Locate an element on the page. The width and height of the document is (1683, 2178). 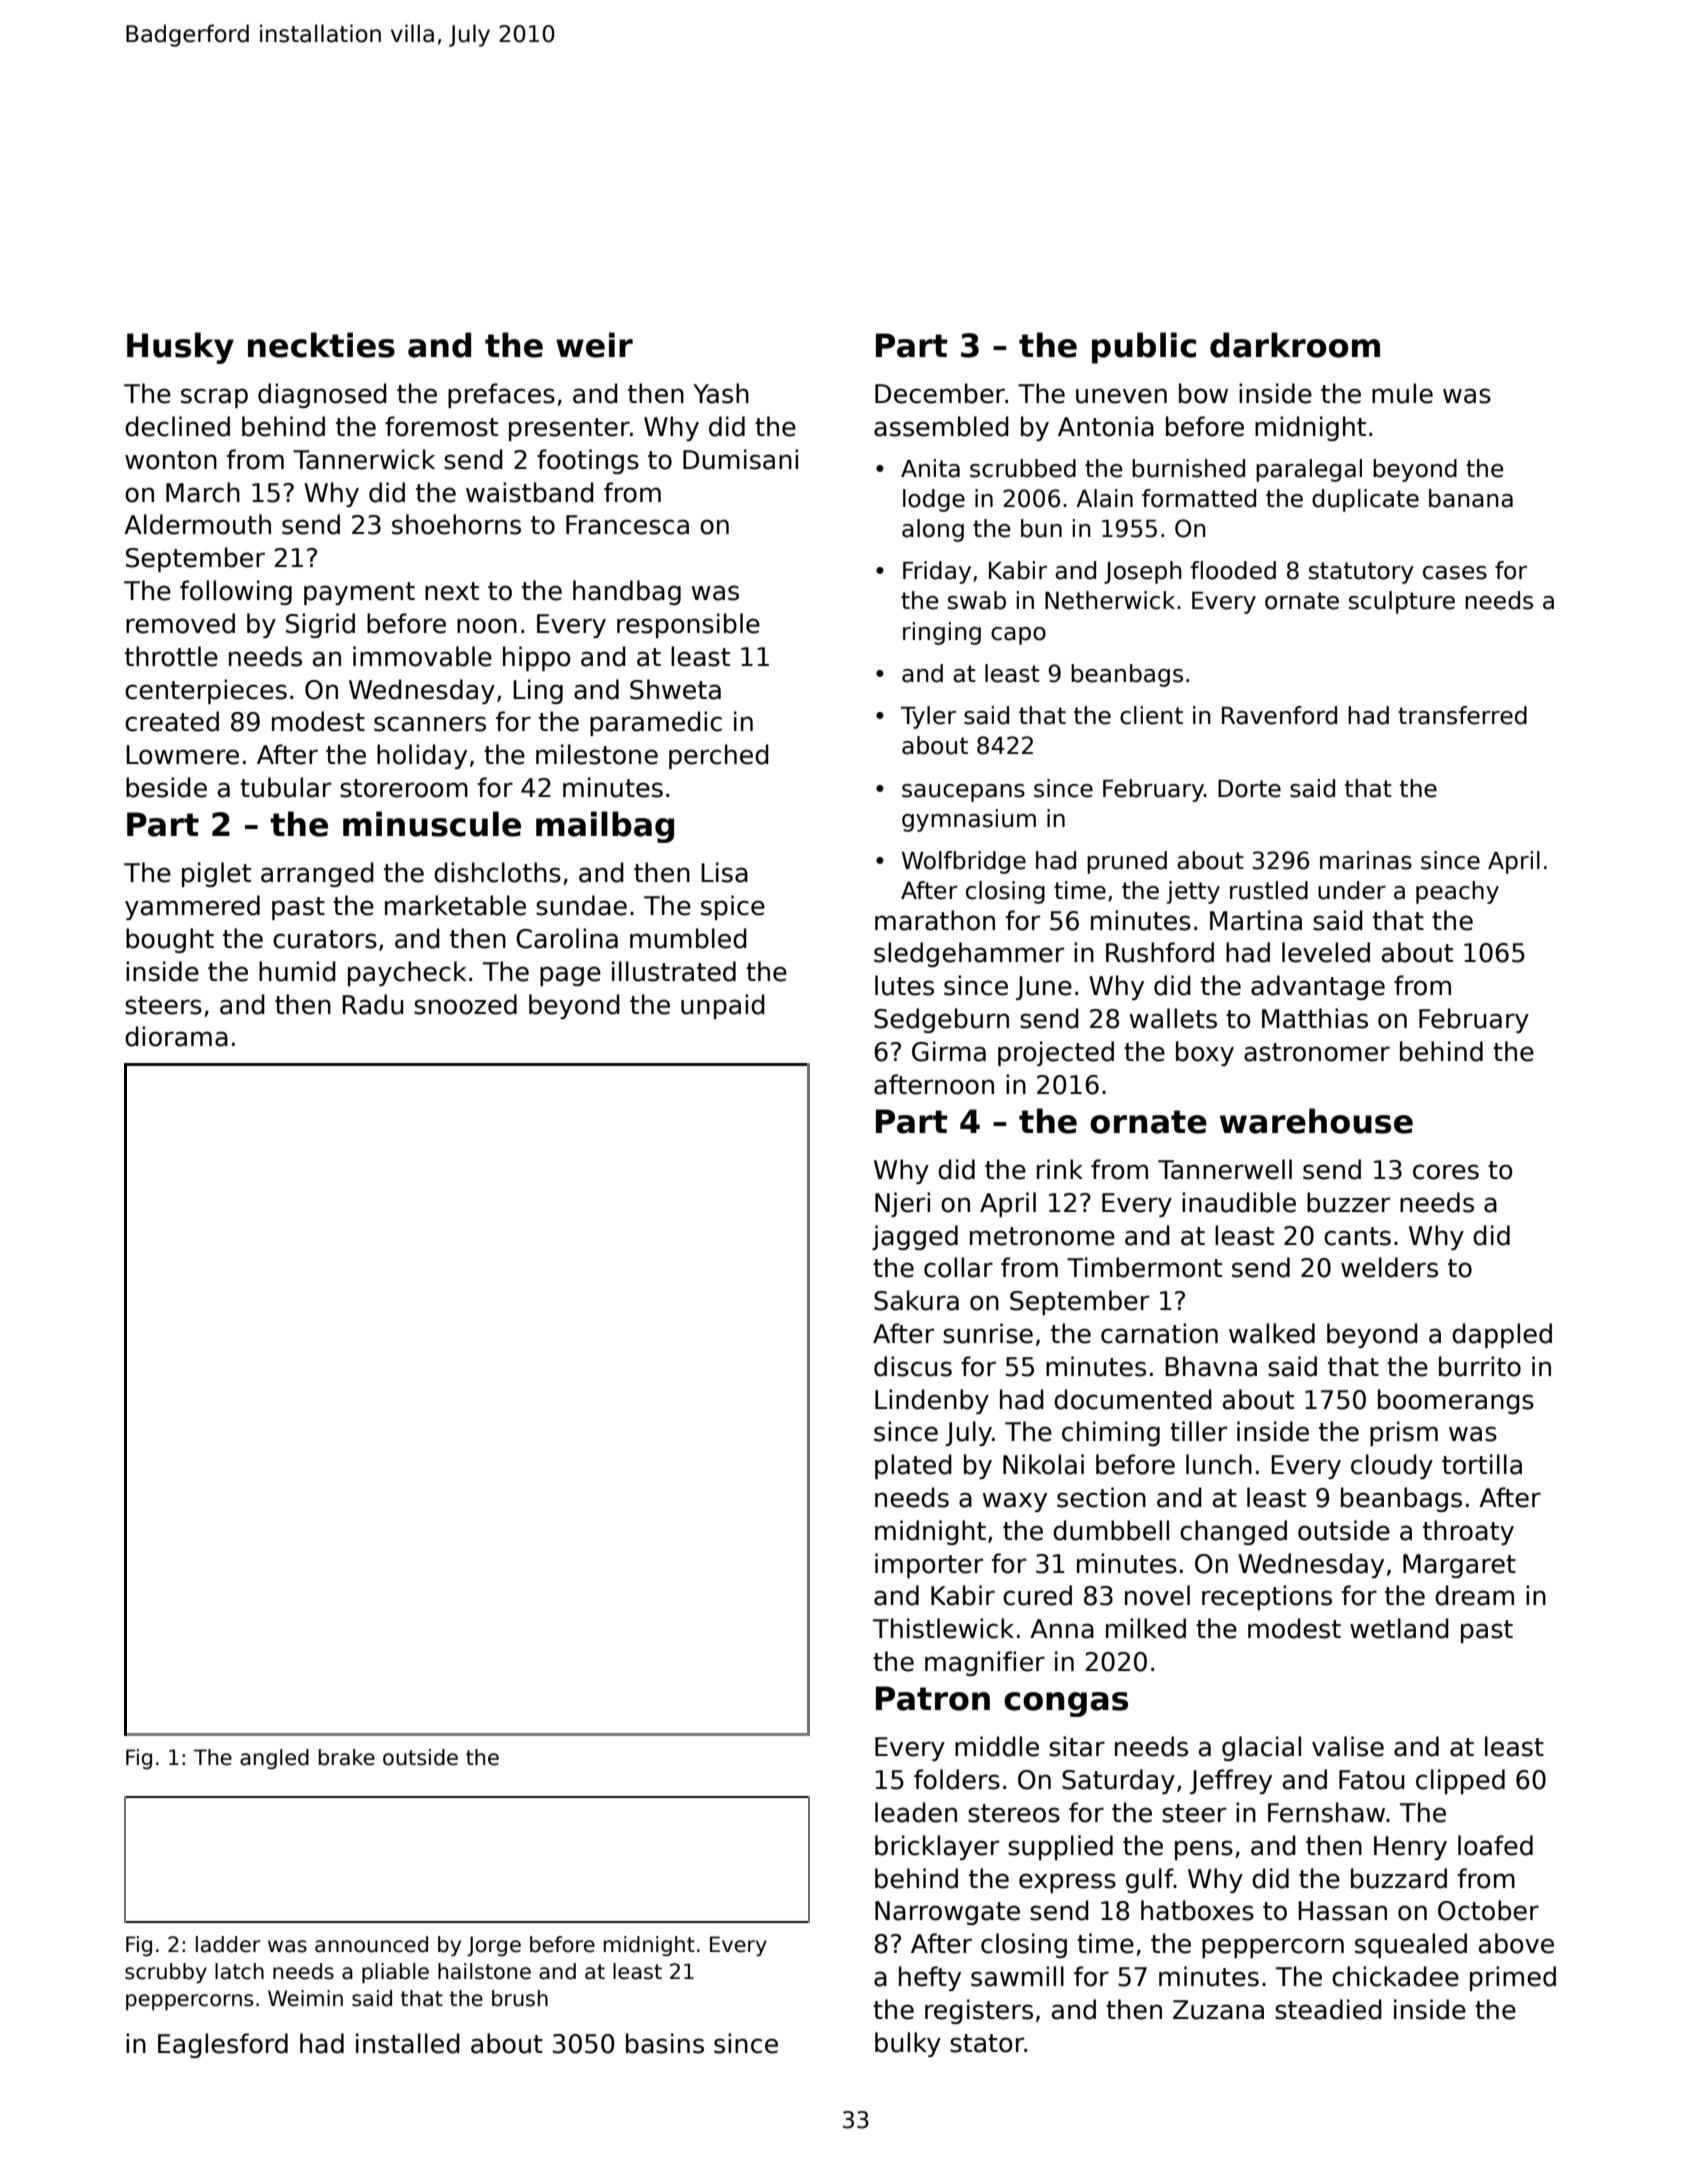
peachy is located at coordinates (1457, 892).
